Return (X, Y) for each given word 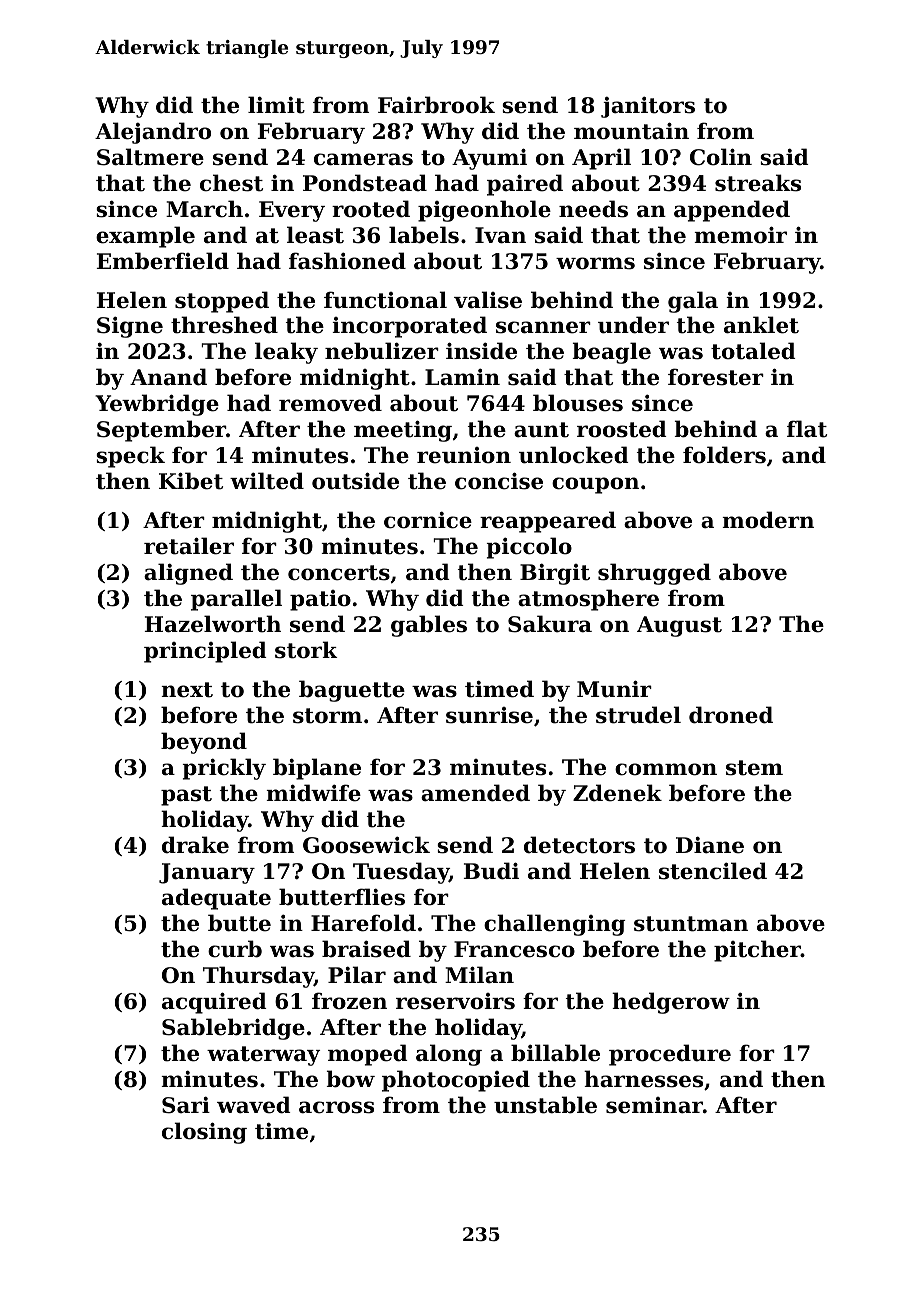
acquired (214, 1003)
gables (429, 626)
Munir (614, 689)
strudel (638, 715)
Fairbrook (436, 105)
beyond (204, 743)
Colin (721, 157)
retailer (189, 546)
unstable (545, 1105)
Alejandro (153, 133)
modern (768, 520)
